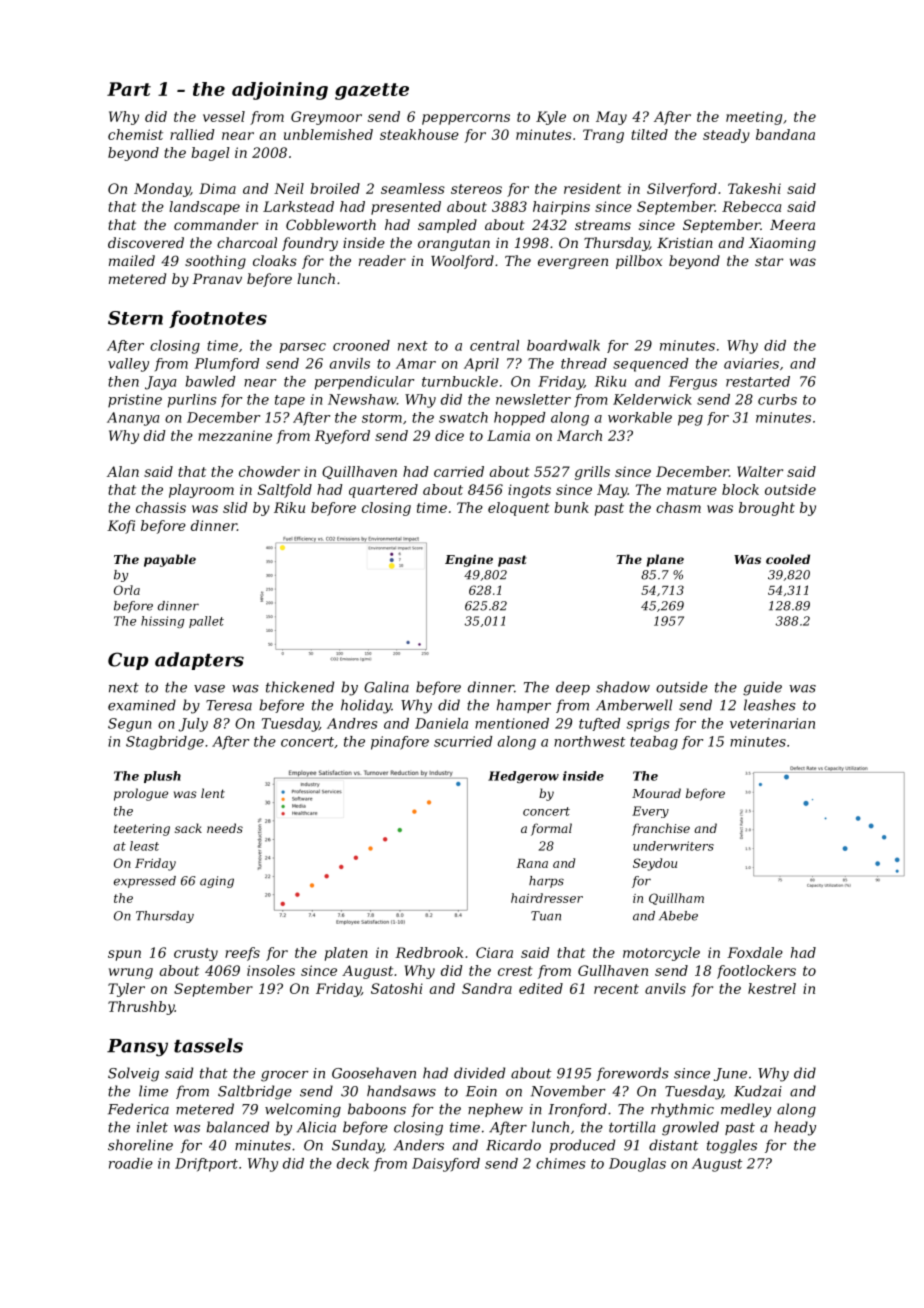  What do you see at coordinates (754, 118) in the screenshot?
I see `meeting` at bounding box center [754, 118].
